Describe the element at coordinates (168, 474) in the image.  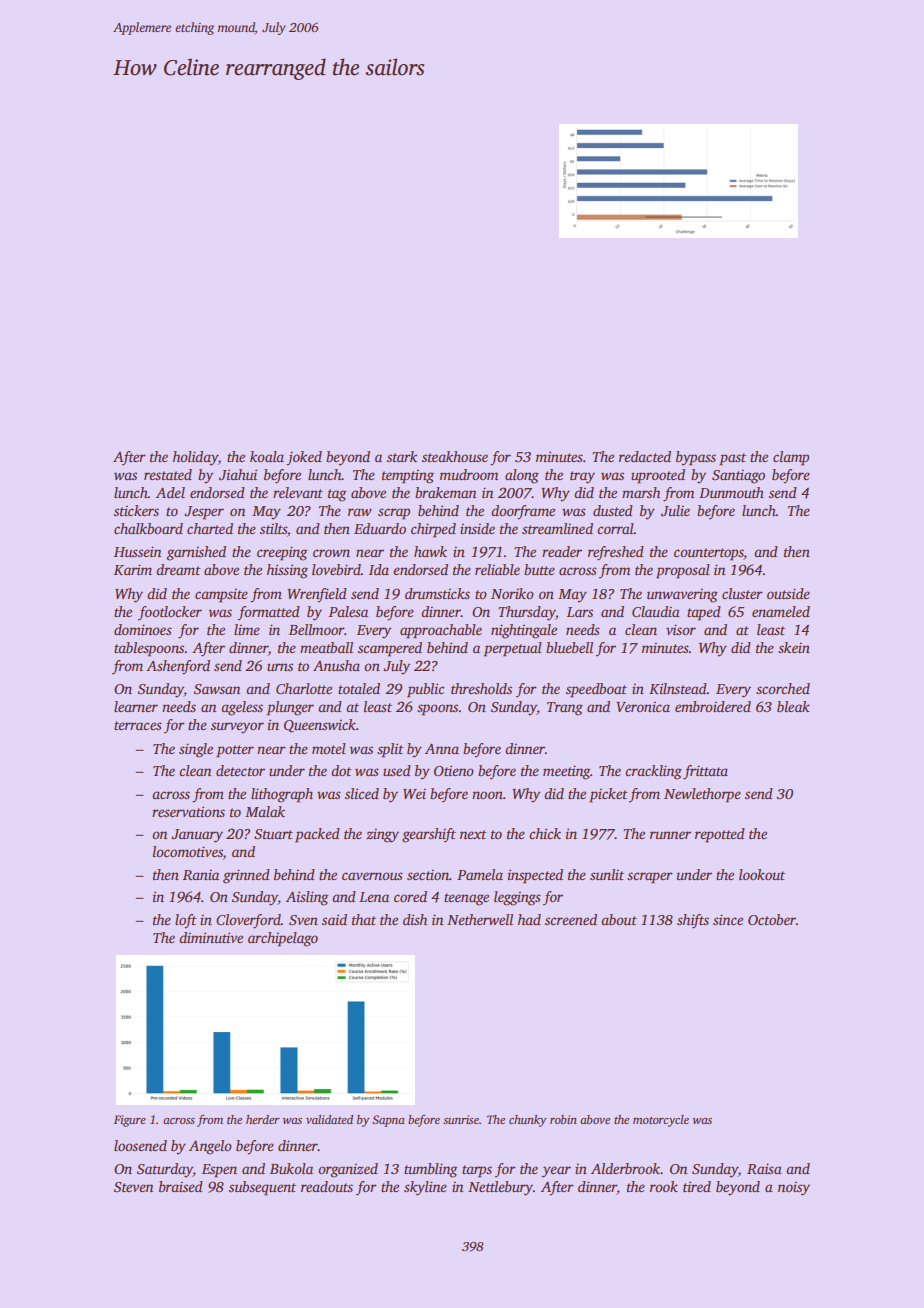
I see `restated` at that location.
